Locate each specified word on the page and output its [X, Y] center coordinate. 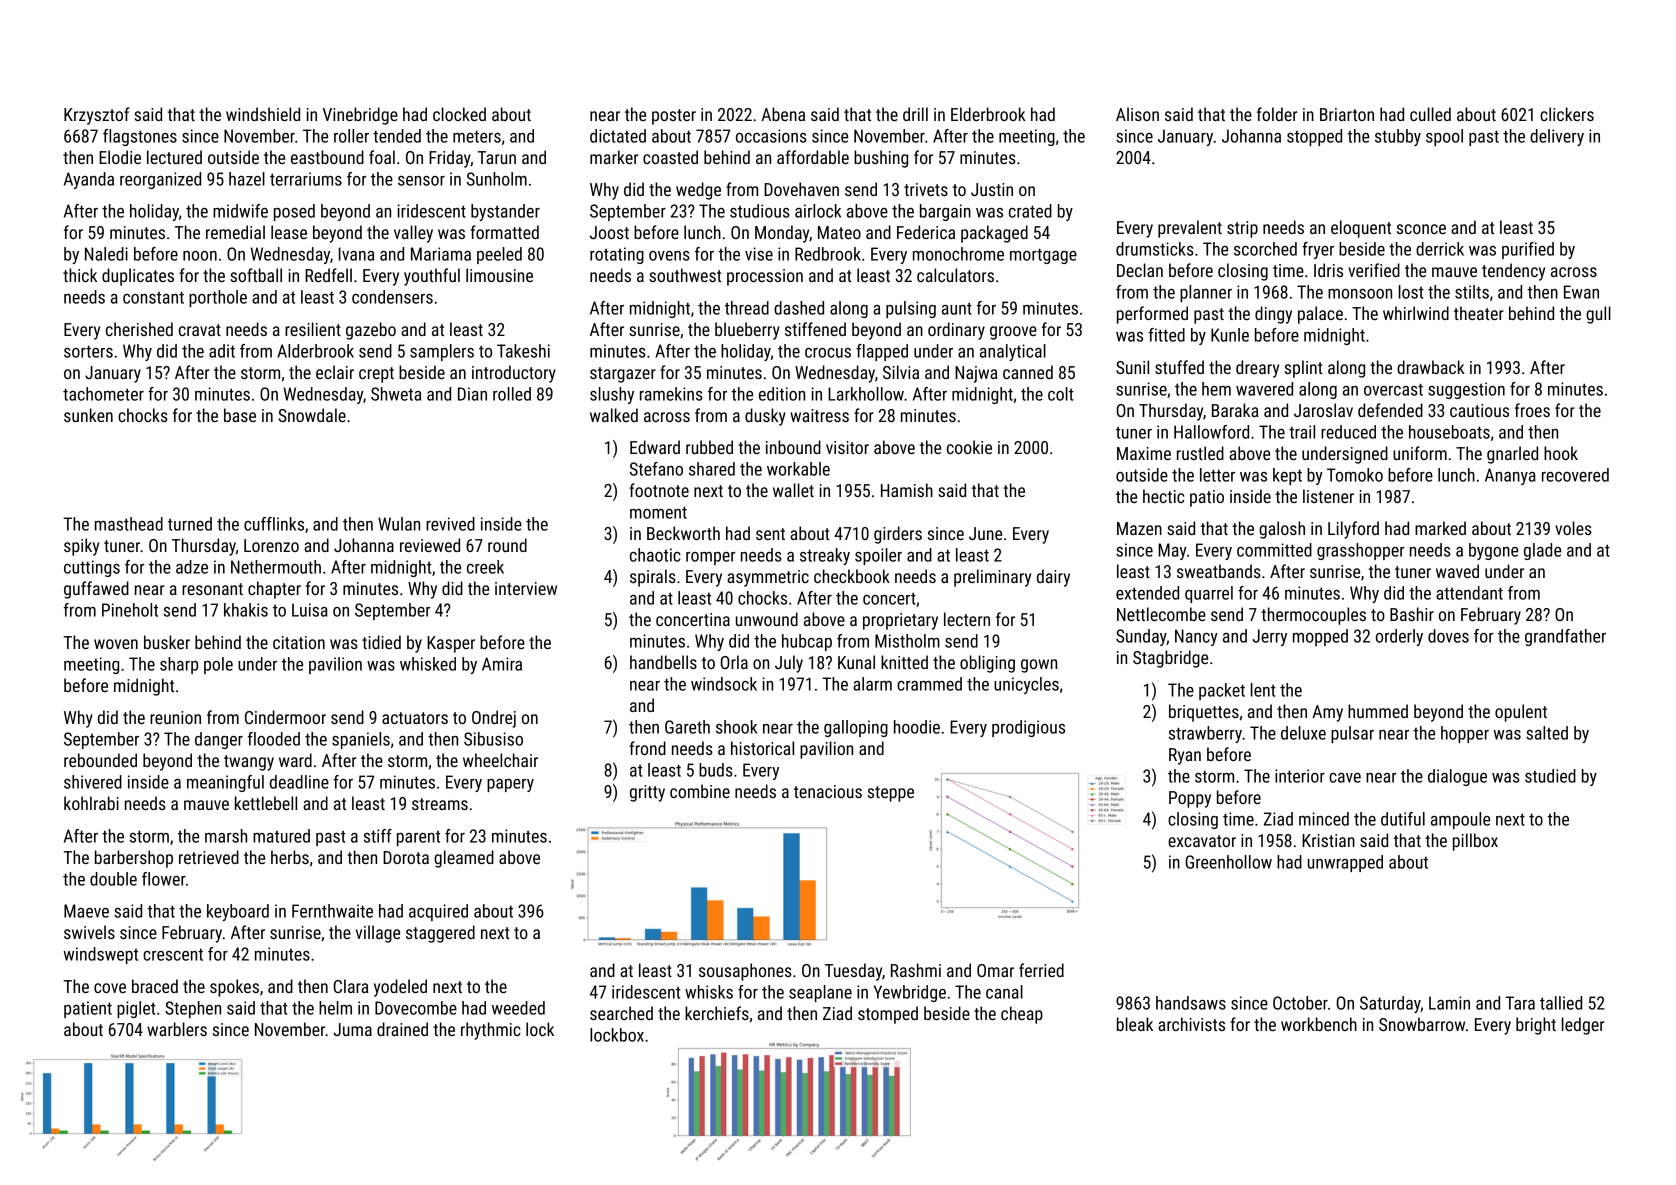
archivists [1191, 1024]
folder [1277, 114]
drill [915, 114]
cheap [1022, 1015]
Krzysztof [96, 116]
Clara [350, 986]
